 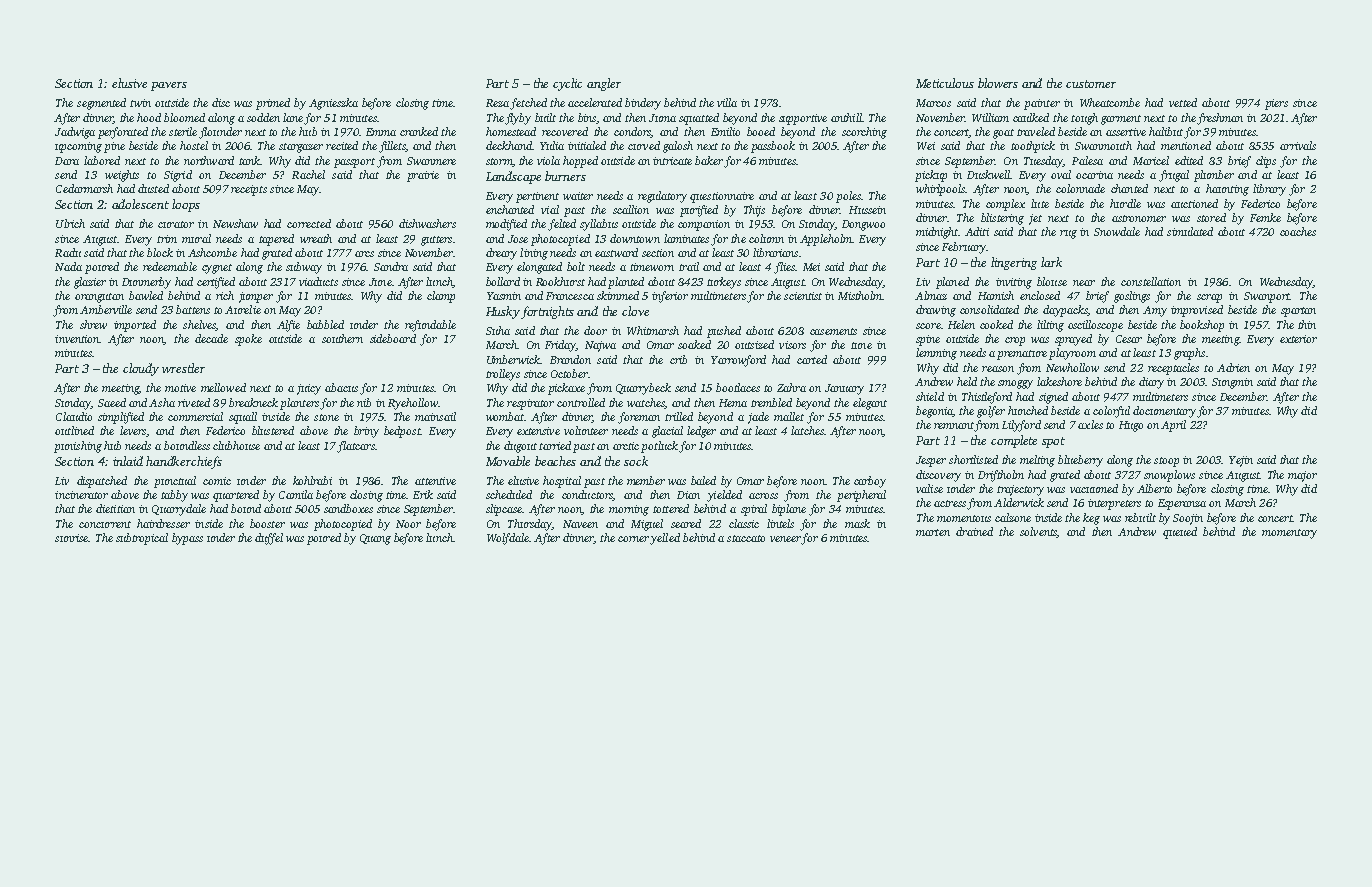 What do you see at coordinates (1190, 231) in the image?
I see `simulated` at bounding box center [1190, 231].
